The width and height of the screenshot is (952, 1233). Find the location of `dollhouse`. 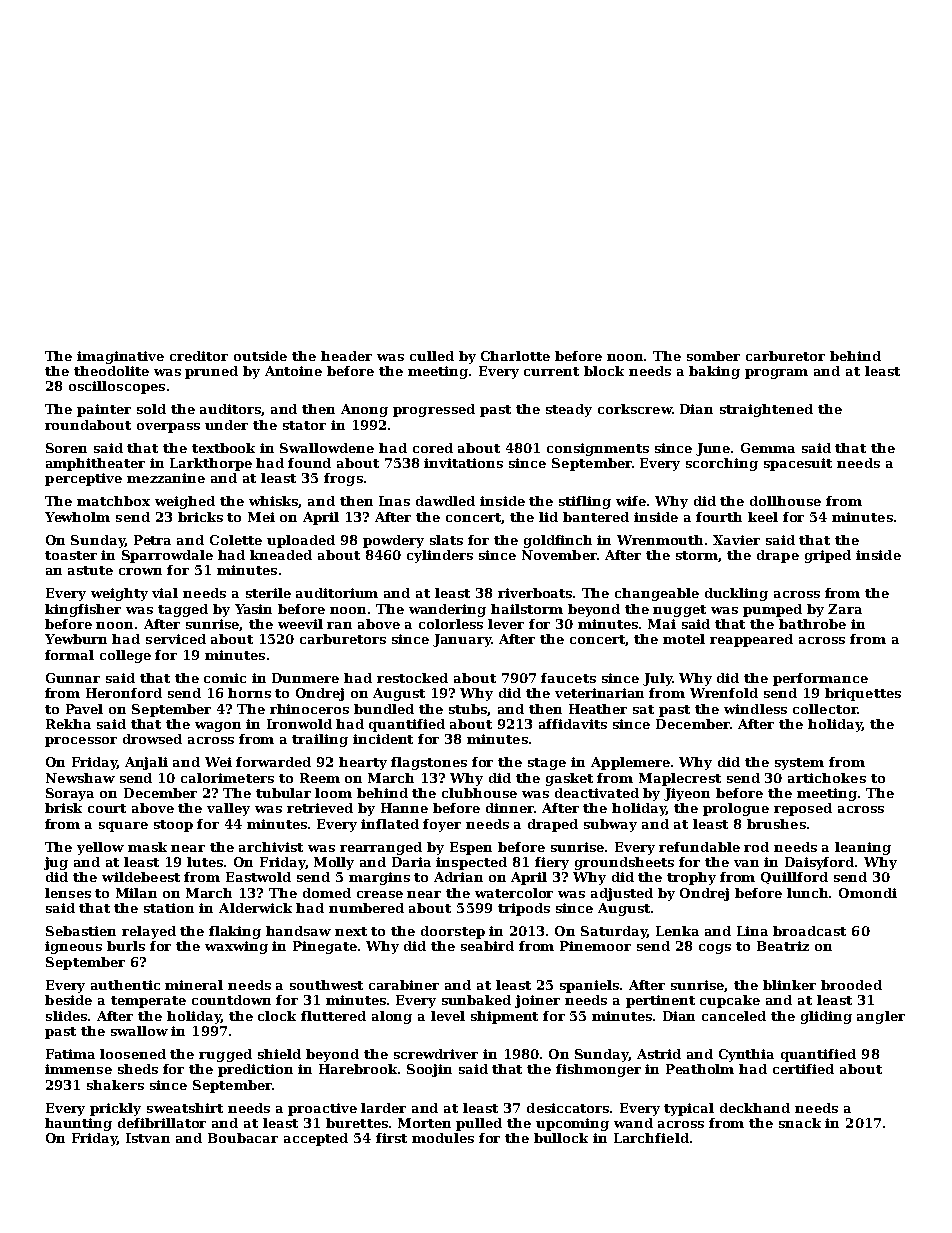

dollhouse is located at coordinates (785, 501).
